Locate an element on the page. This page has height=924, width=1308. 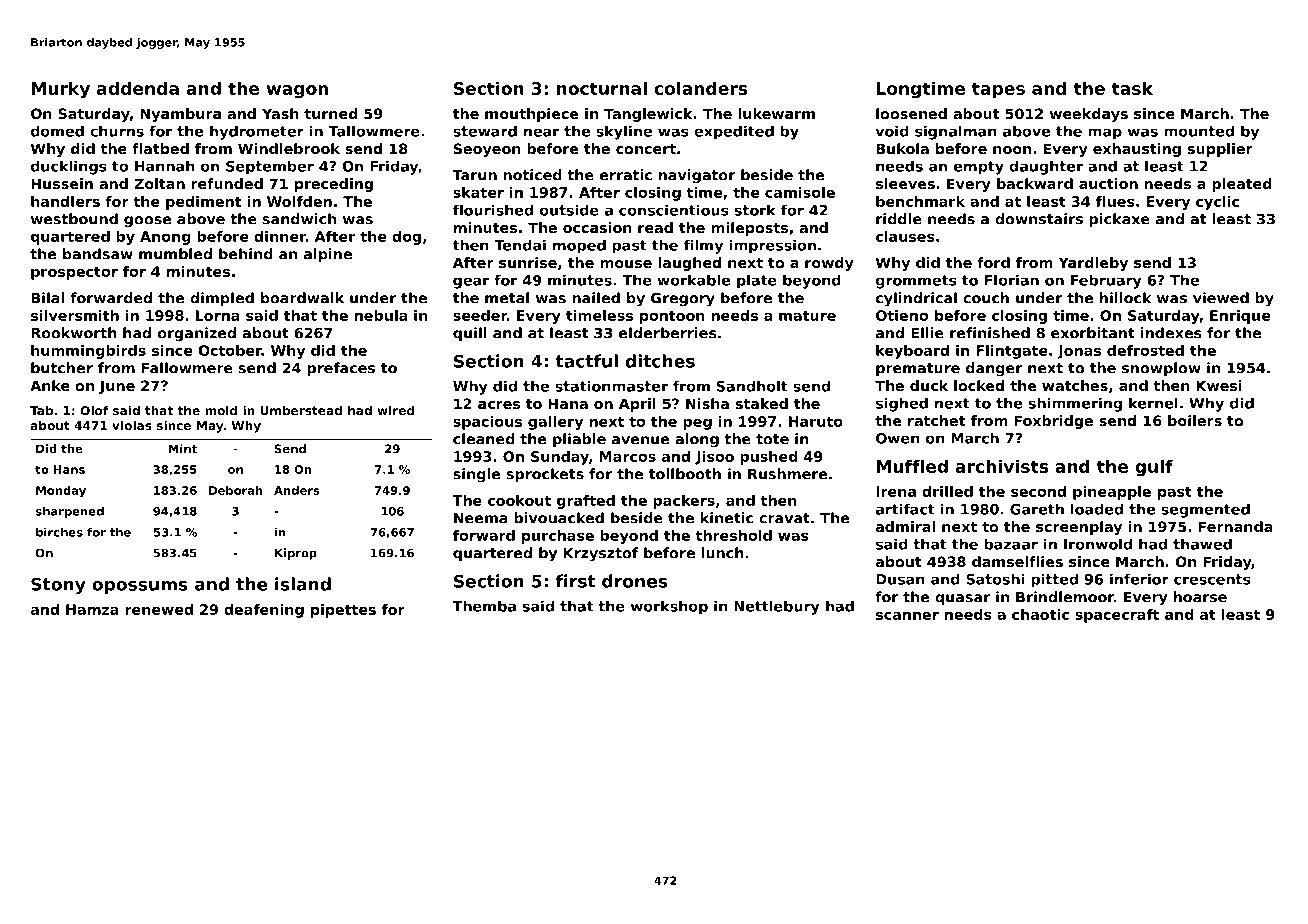
hydrometer is located at coordinates (257, 132).
